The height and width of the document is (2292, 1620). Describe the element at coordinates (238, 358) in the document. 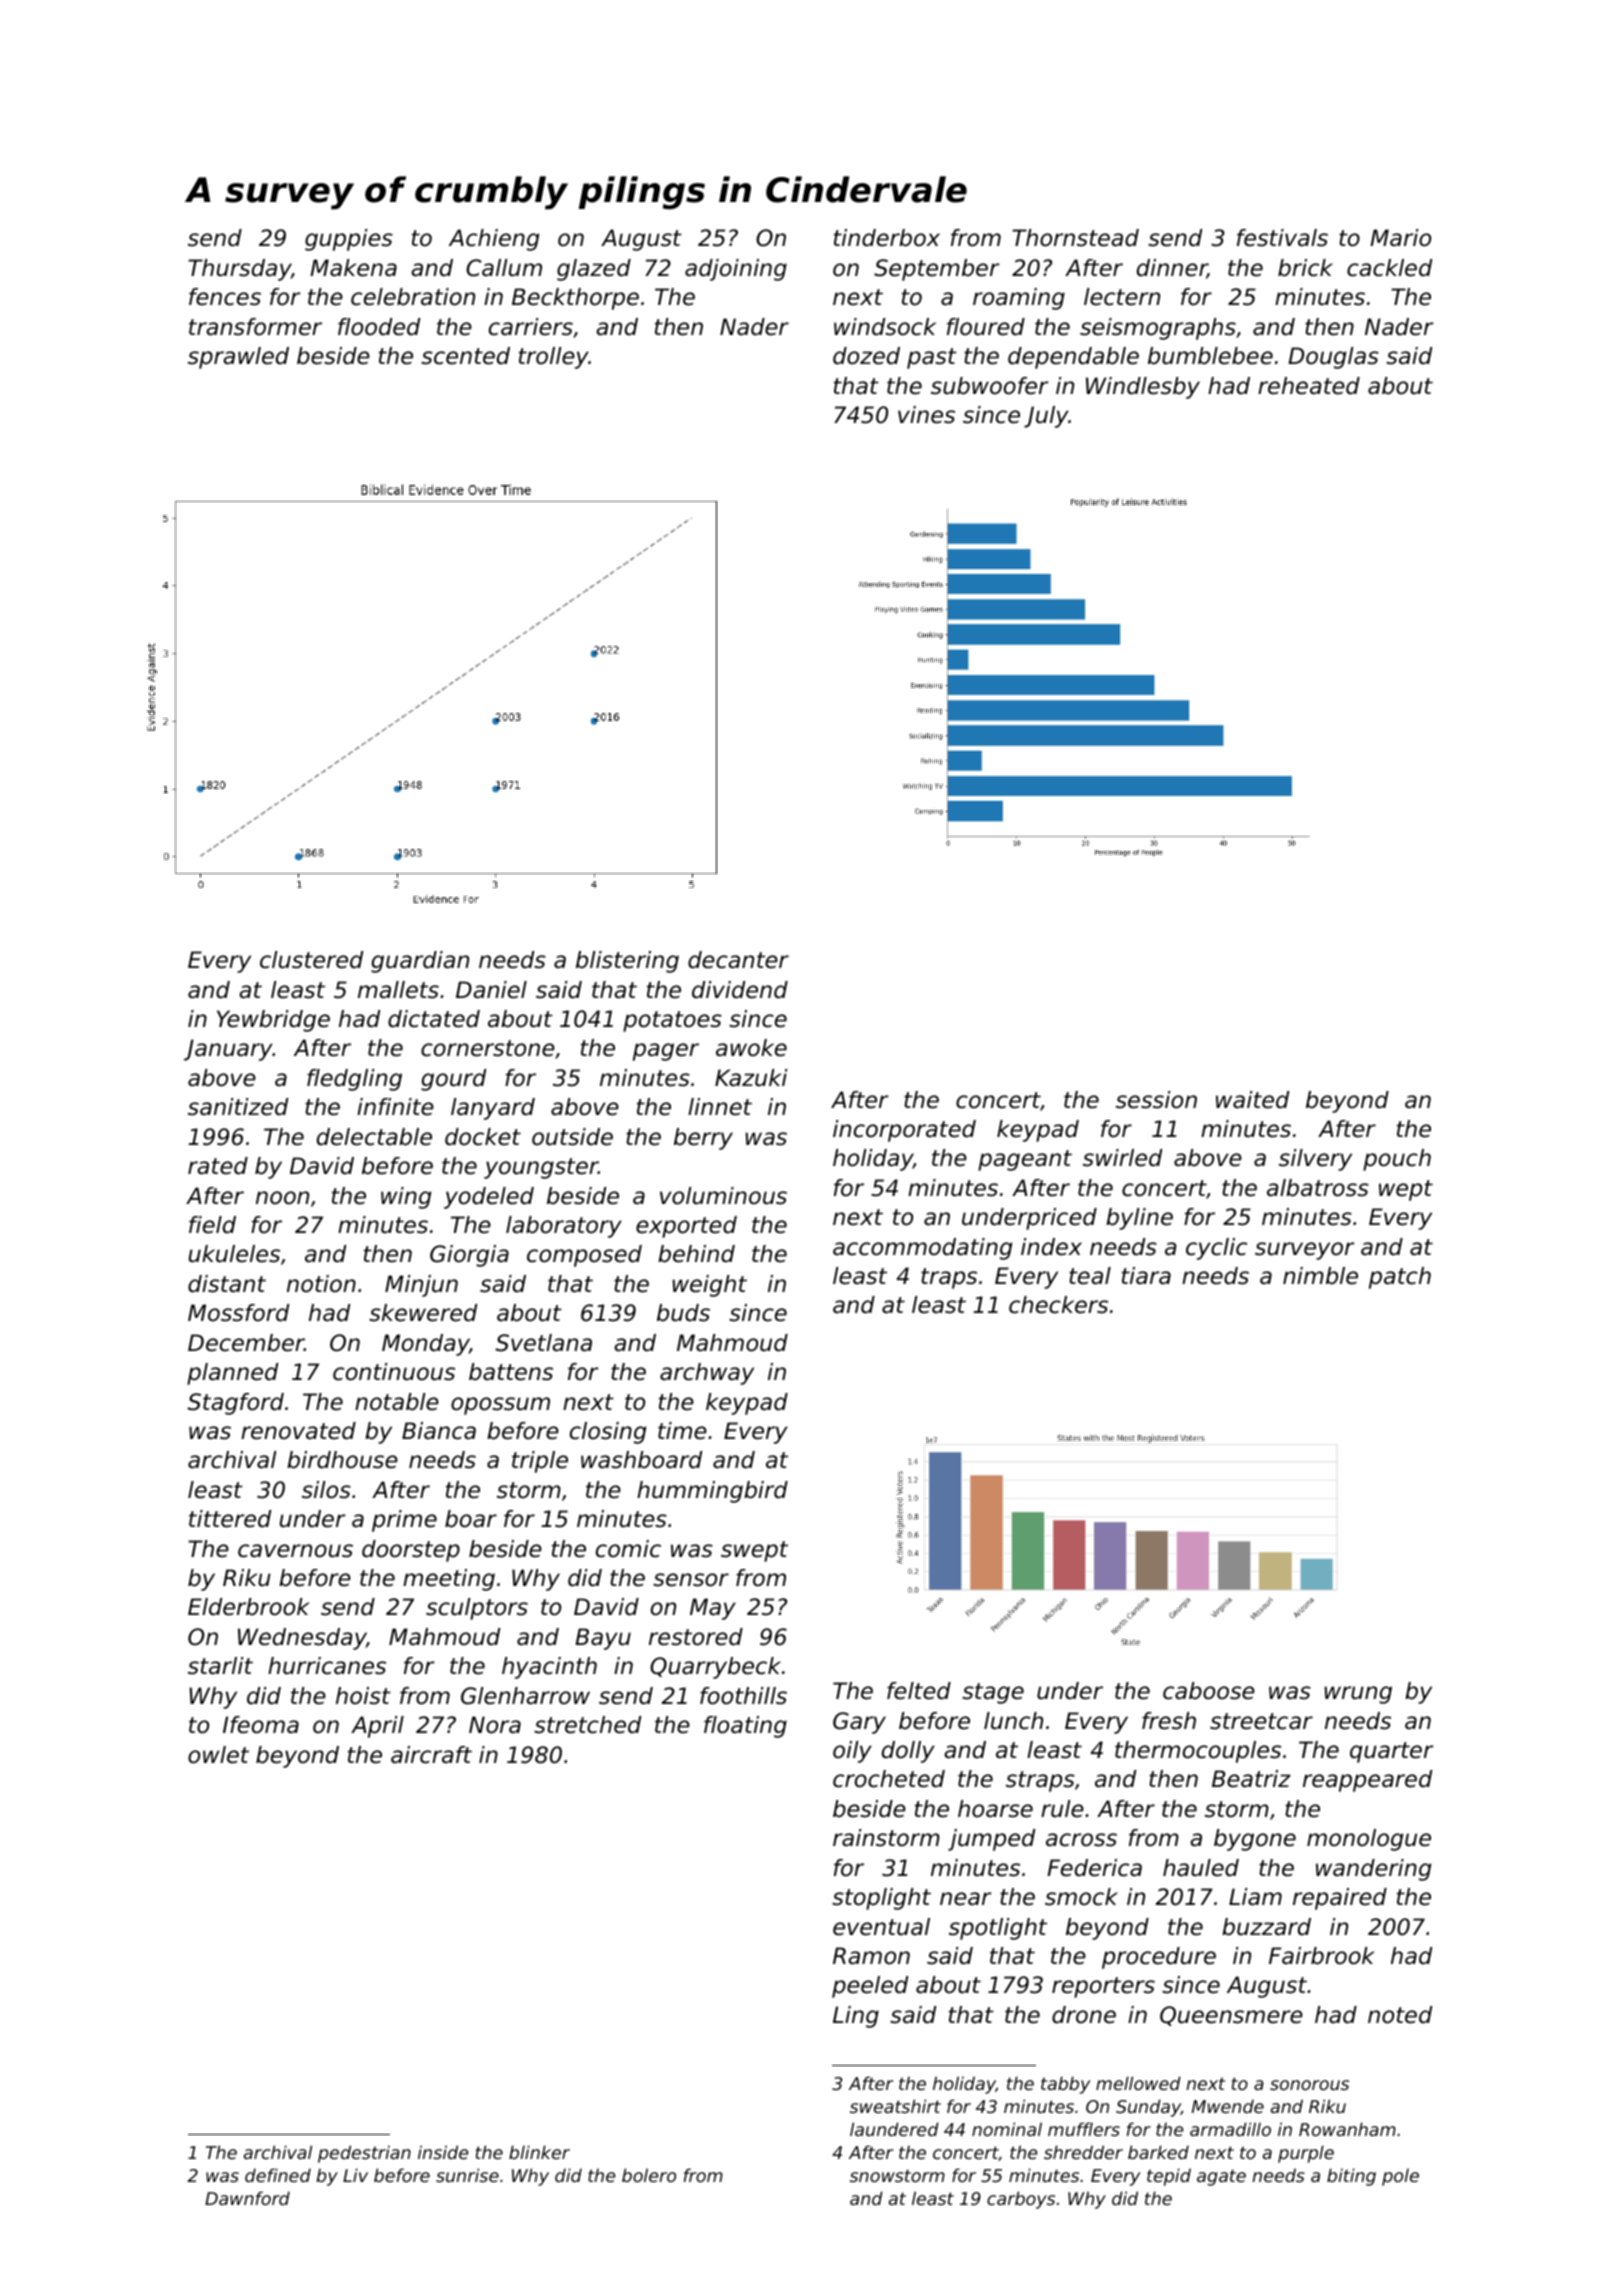

I see `sprawled` at that location.
